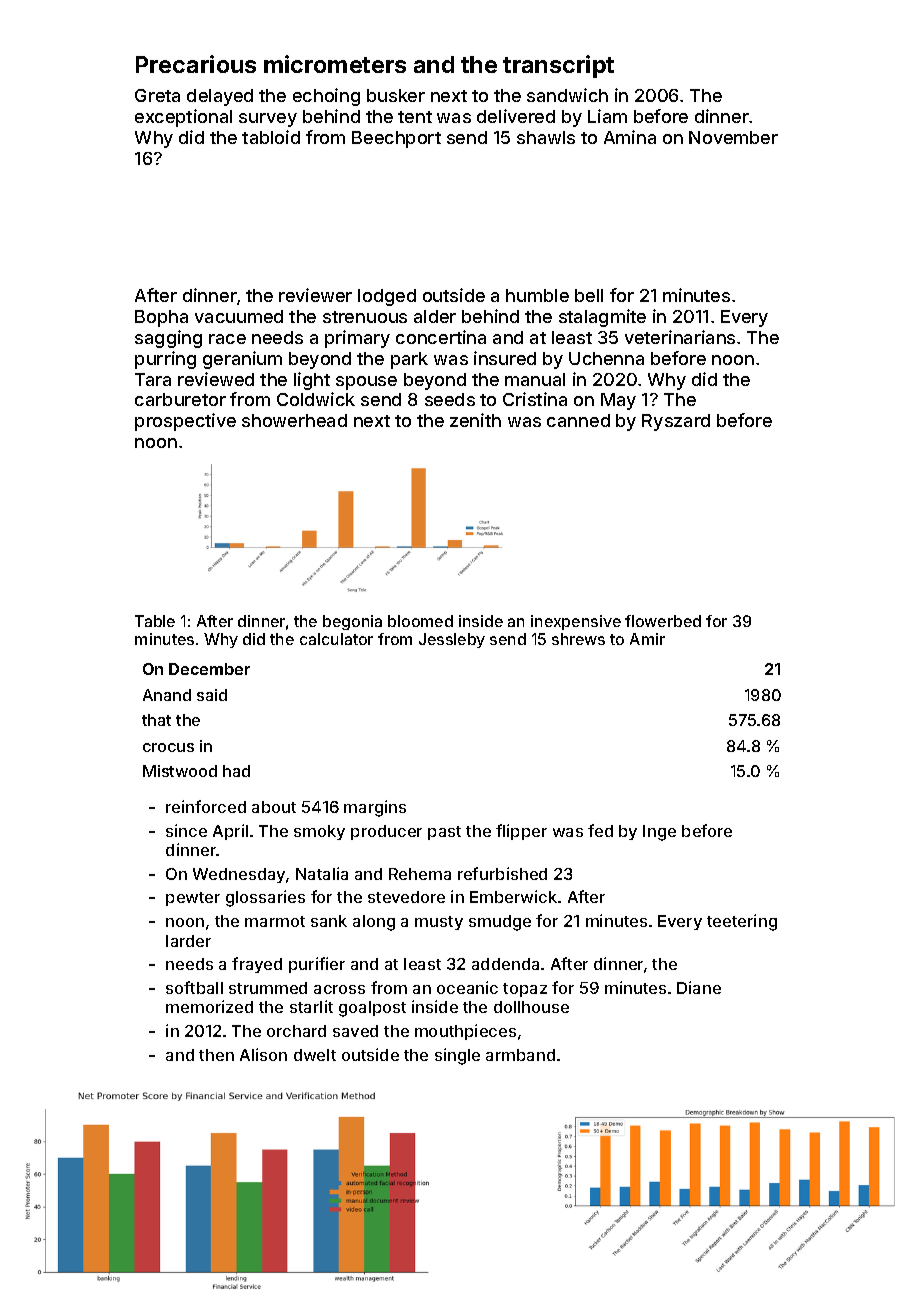  Describe the element at coordinates (239, 316) in the document. I see `vacuumed` at that location.
